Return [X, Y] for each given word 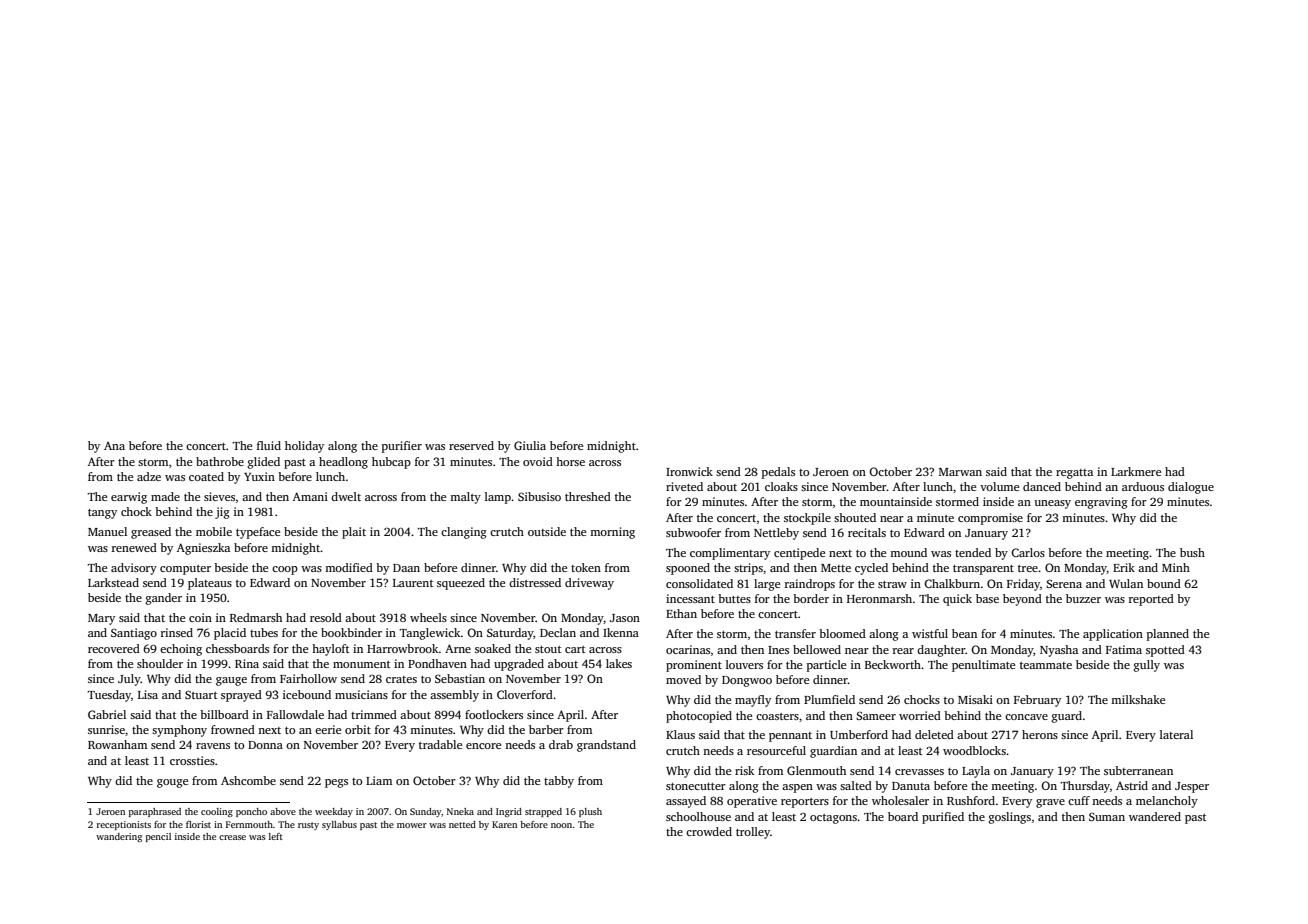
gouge [172, 783]
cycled [871, 569]
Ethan [681, 613]
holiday [304, 447]
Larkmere [1136, 471]
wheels [428, 617]
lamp [498, 498]
